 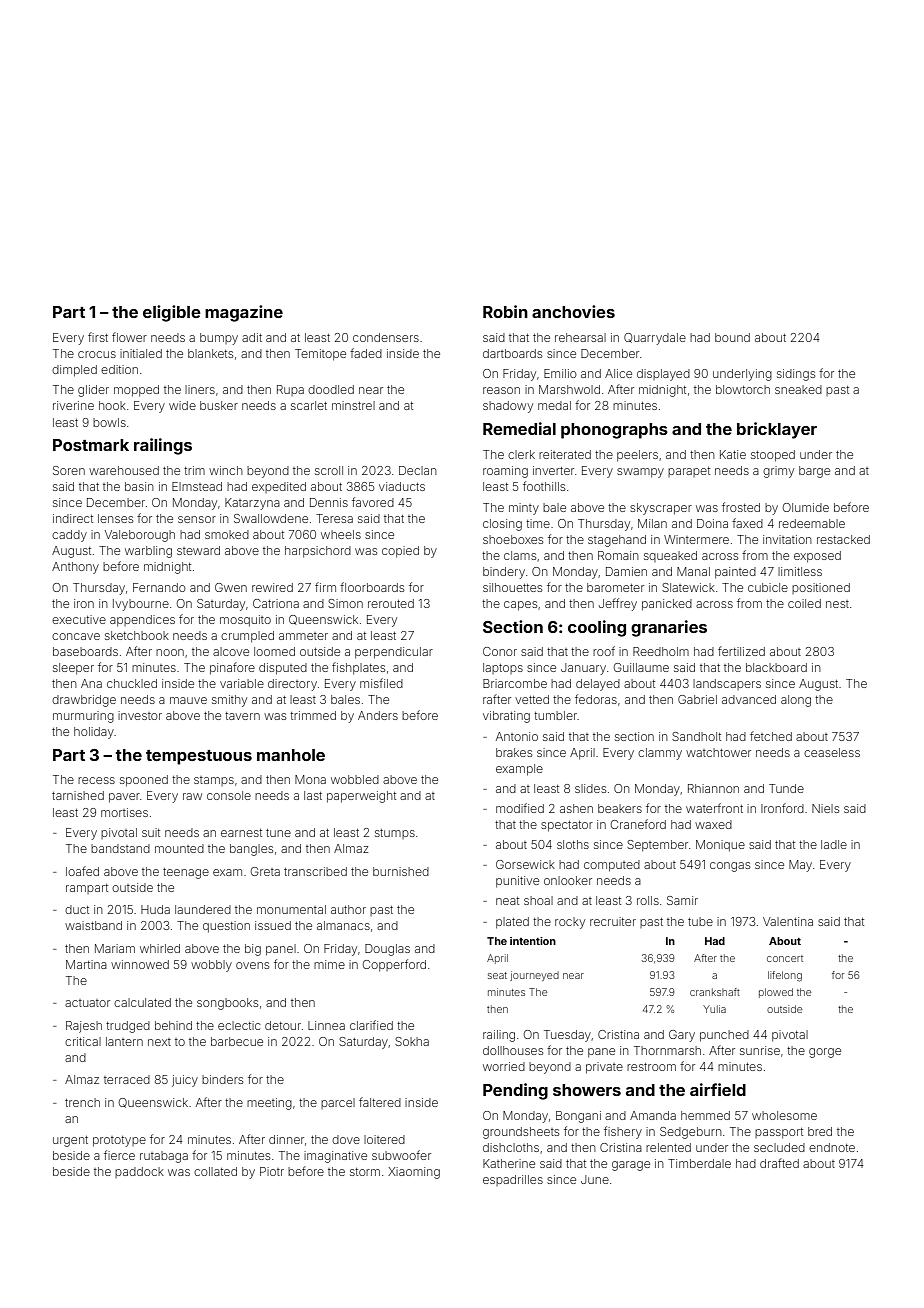 What do you see at coordinates (504, 573) in the page?
I see `bindery` at bounding box center [504, 573].
